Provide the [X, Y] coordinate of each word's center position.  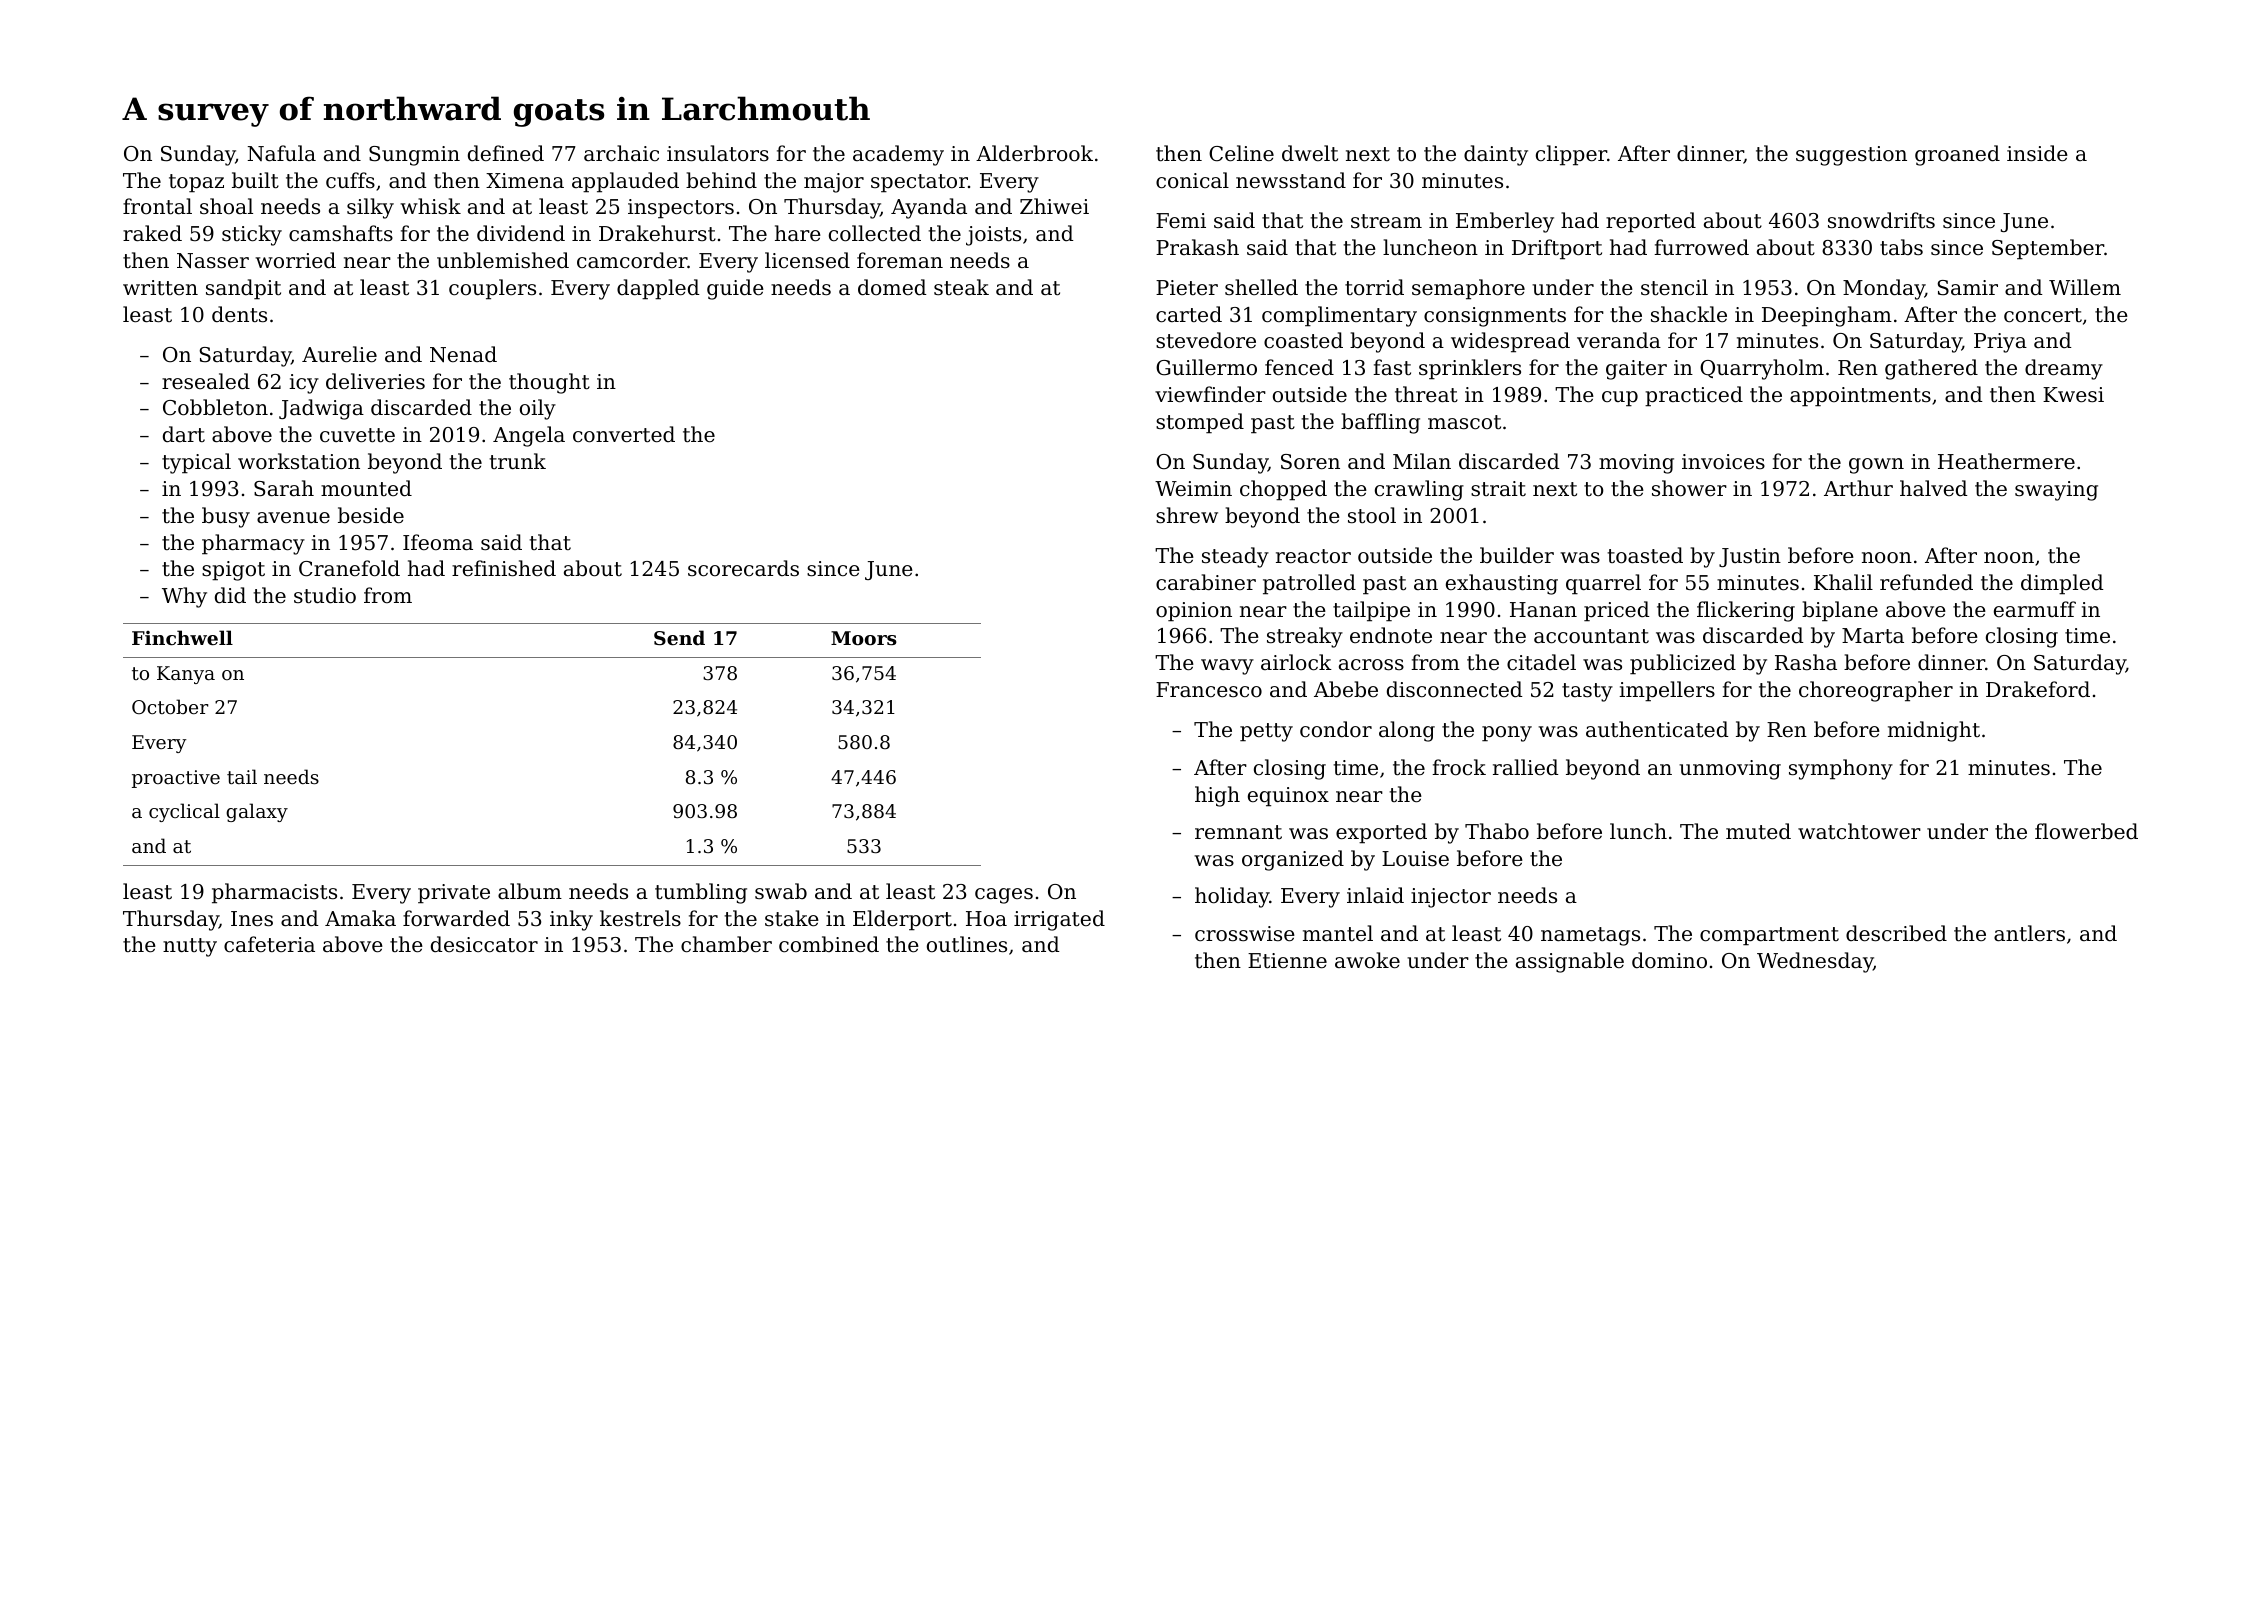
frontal [157, 206]
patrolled [1309, 584]
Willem [2085, 287]
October [170, 706]
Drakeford [2038, 689]
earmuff [2035, 609]
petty [1266, 732]
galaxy [257, 812]
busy [226, 517]
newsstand [1291, 180]
